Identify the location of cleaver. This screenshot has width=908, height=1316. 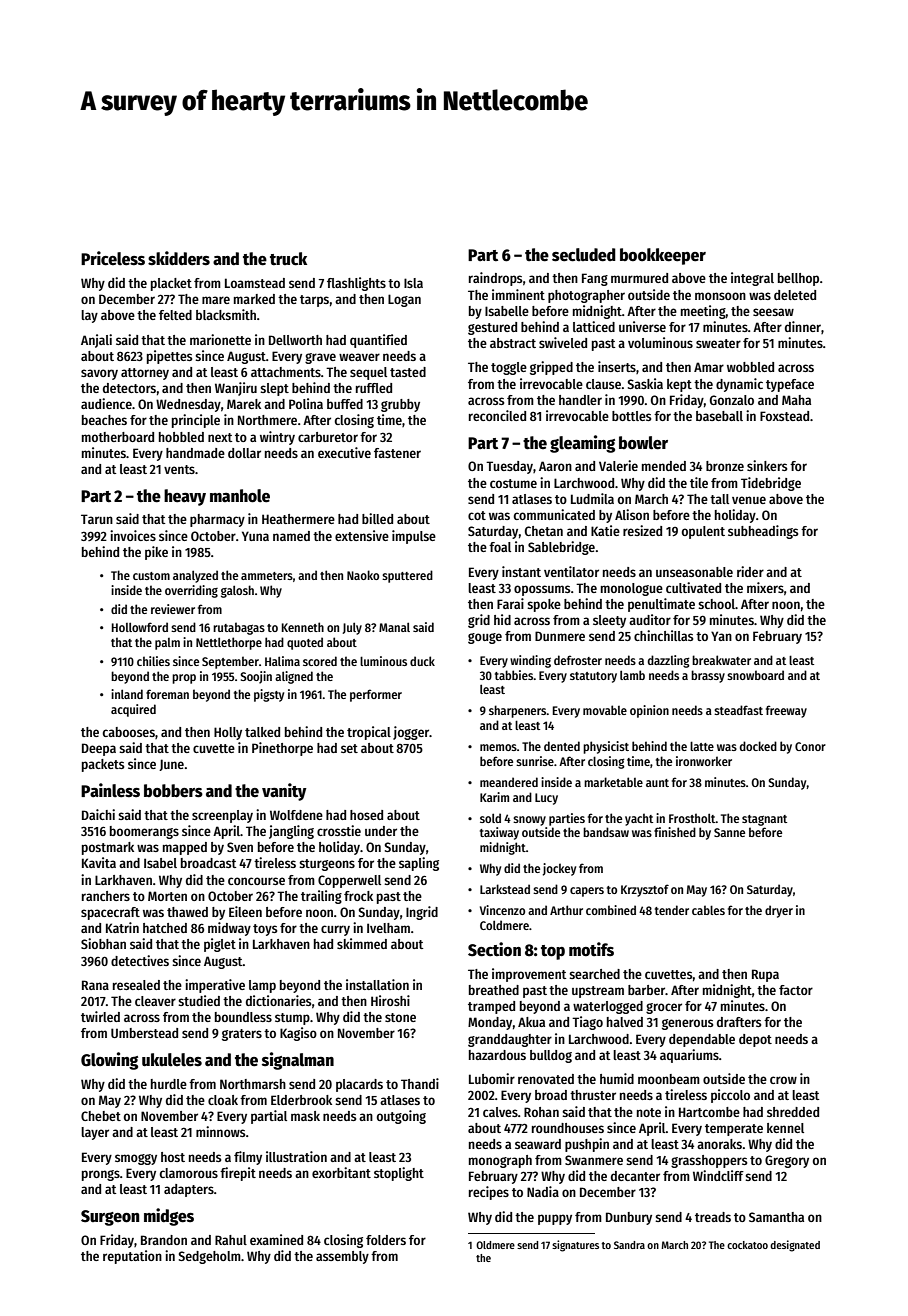
(155, 1001).
